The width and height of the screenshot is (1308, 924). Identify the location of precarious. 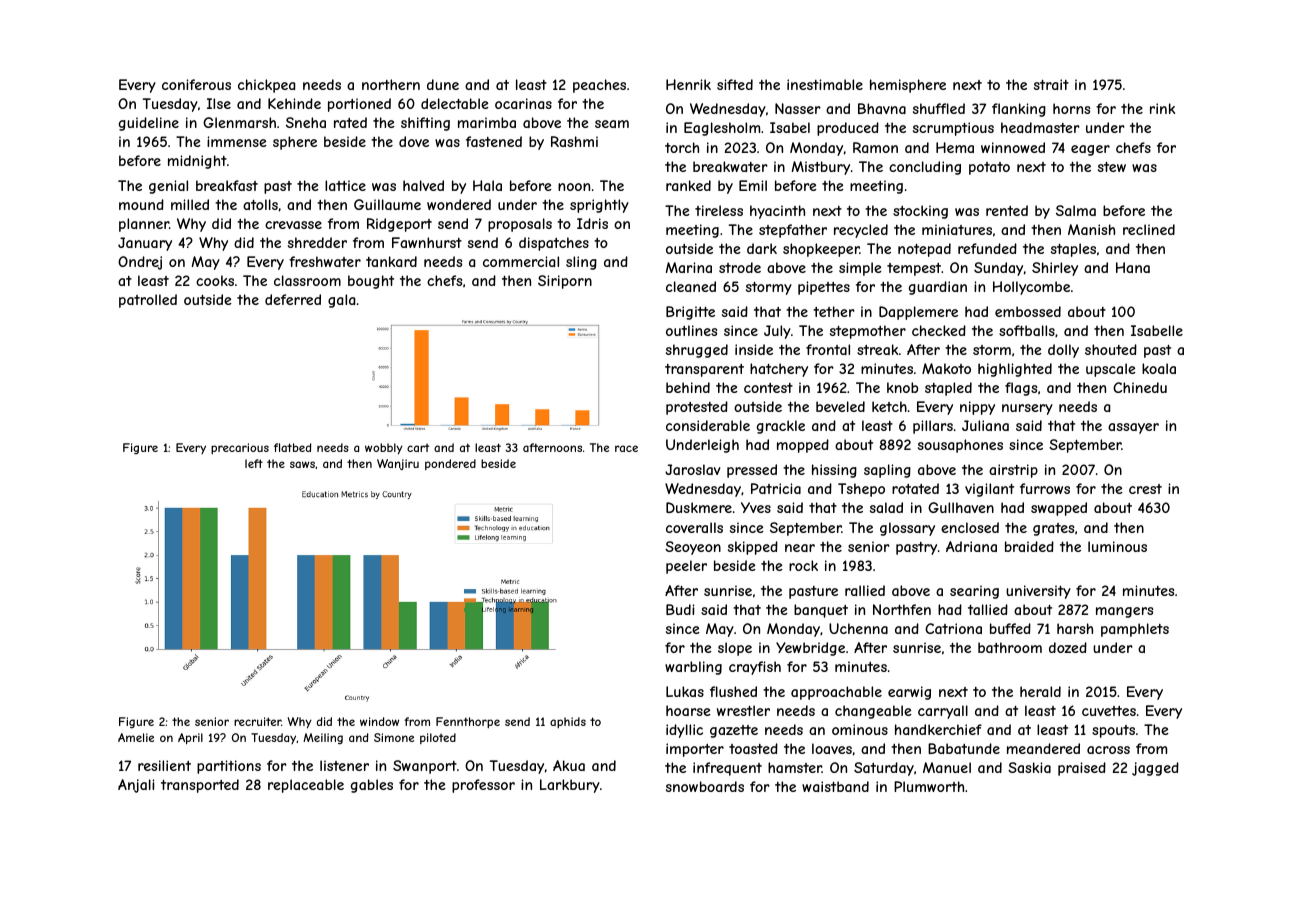
(240, 448).
